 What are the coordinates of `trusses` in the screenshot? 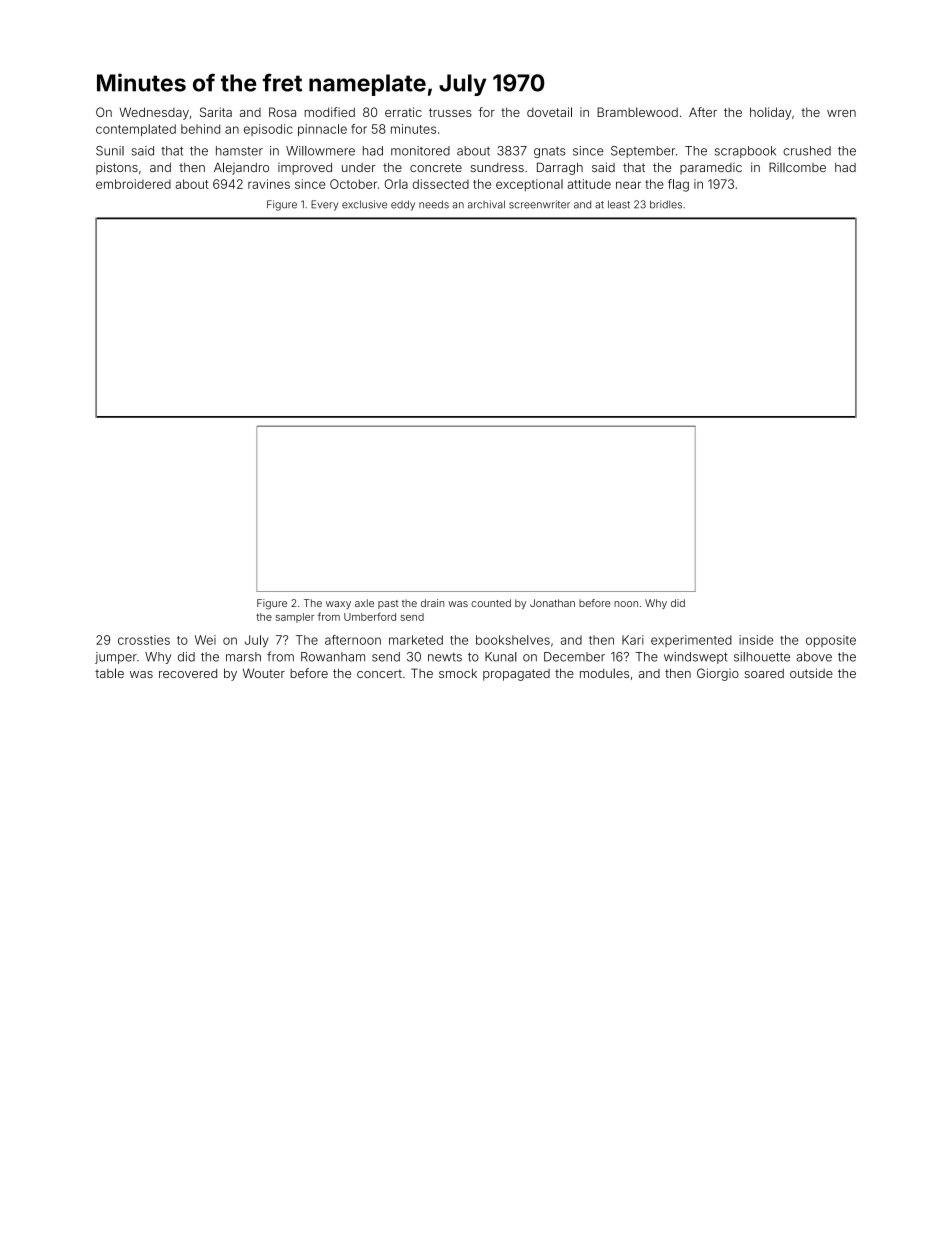 It's located at (450, 112).
